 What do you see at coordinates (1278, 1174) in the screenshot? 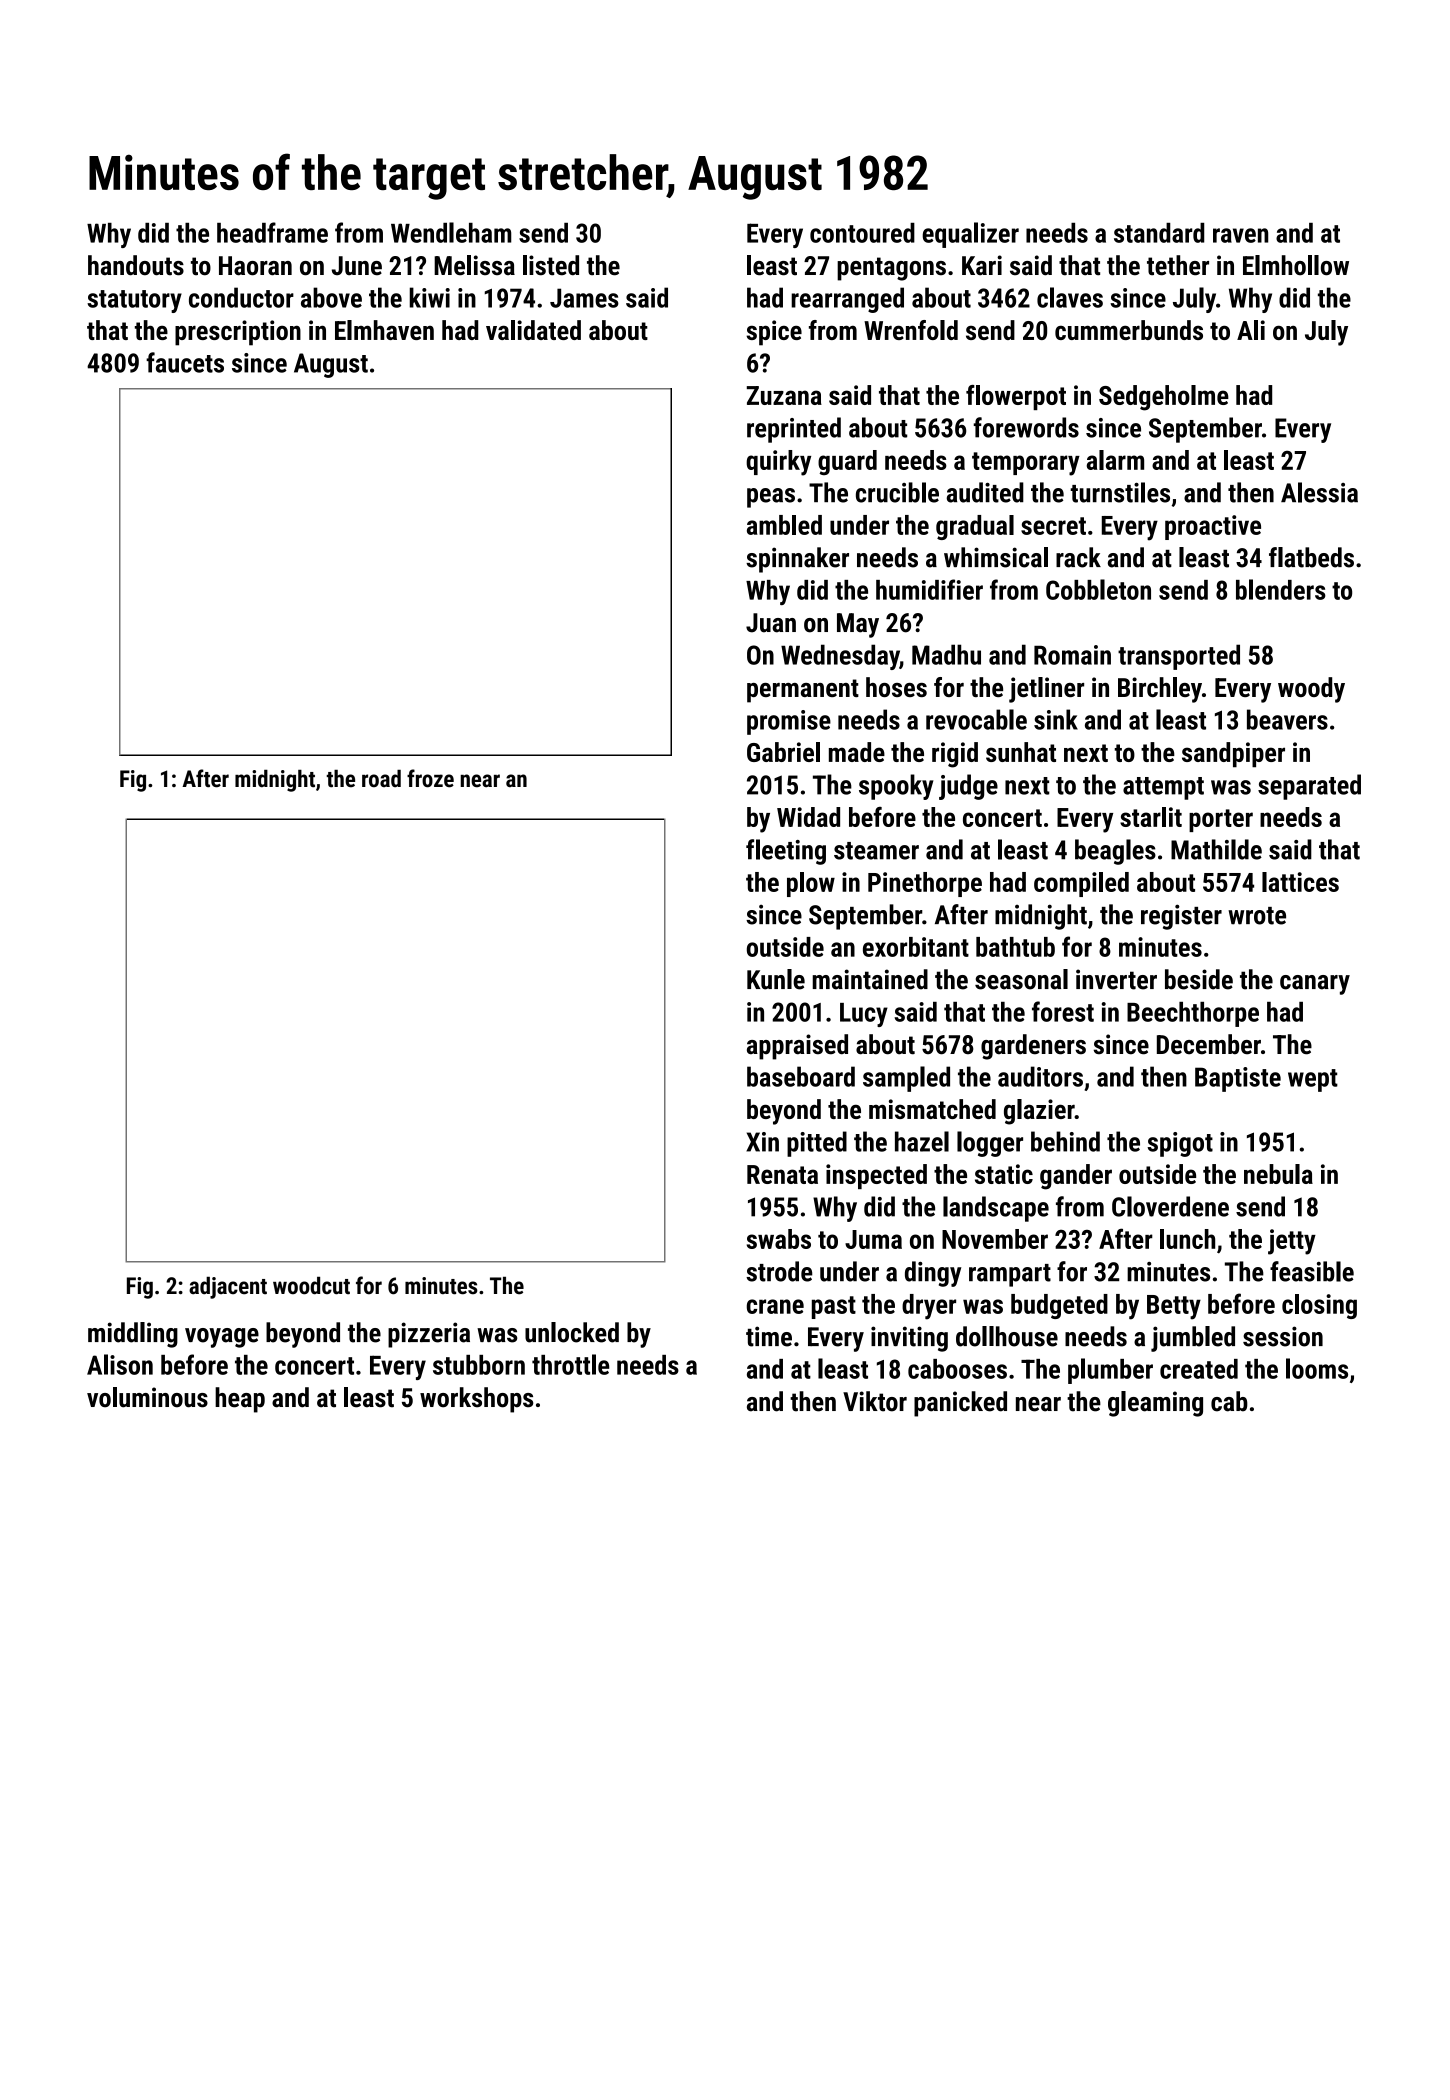
I see `nebula` at bounding box center [1278, 1174].
